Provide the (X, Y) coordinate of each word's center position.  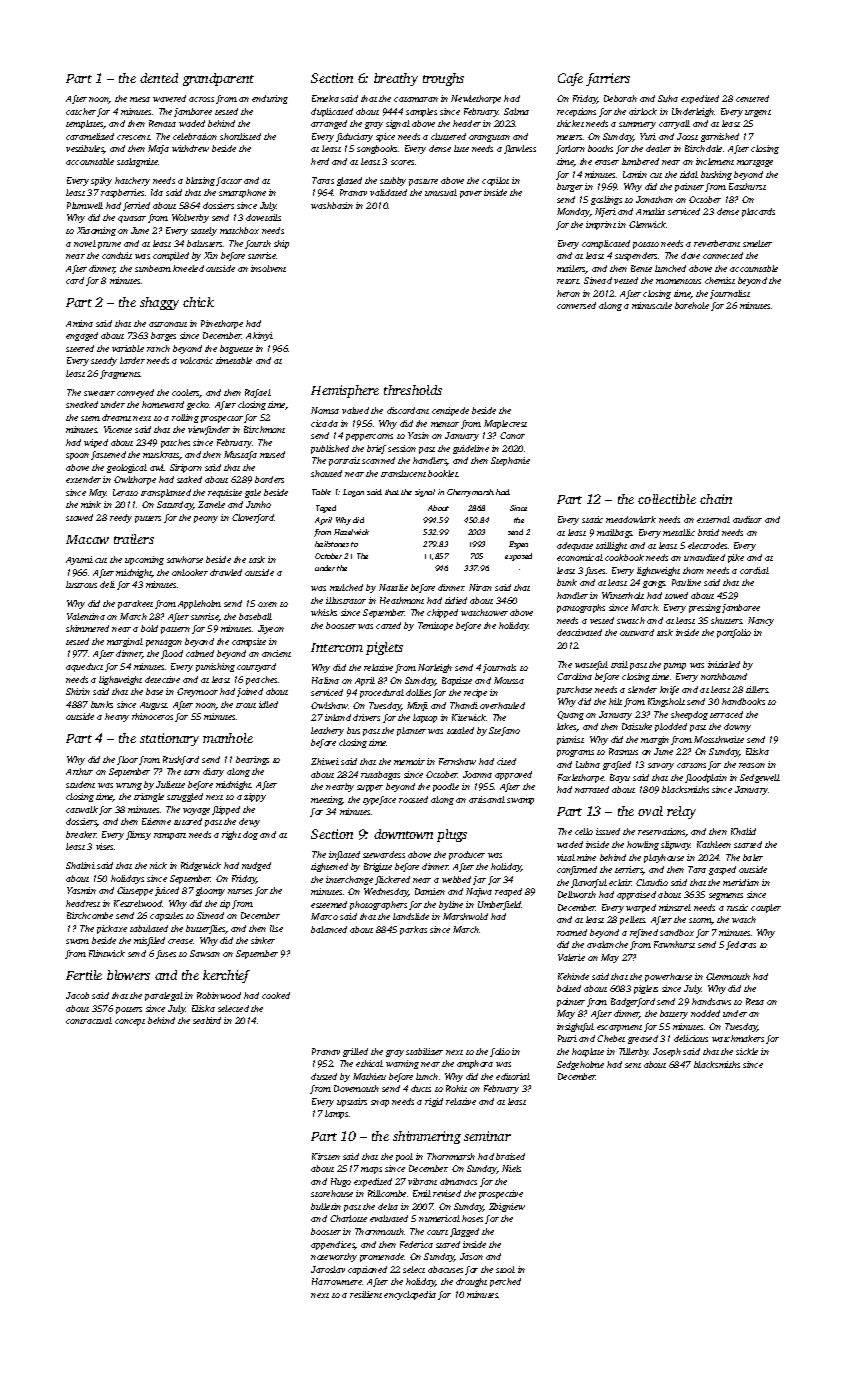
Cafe (570, 79)
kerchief (226, 976)
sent (633, 1065)
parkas (413, 930)
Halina (325, 680)
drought (471, 1282)
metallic (679, 532)
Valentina (86, 616)
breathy (396, 79)
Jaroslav (328, 1269)
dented (159, 78)
